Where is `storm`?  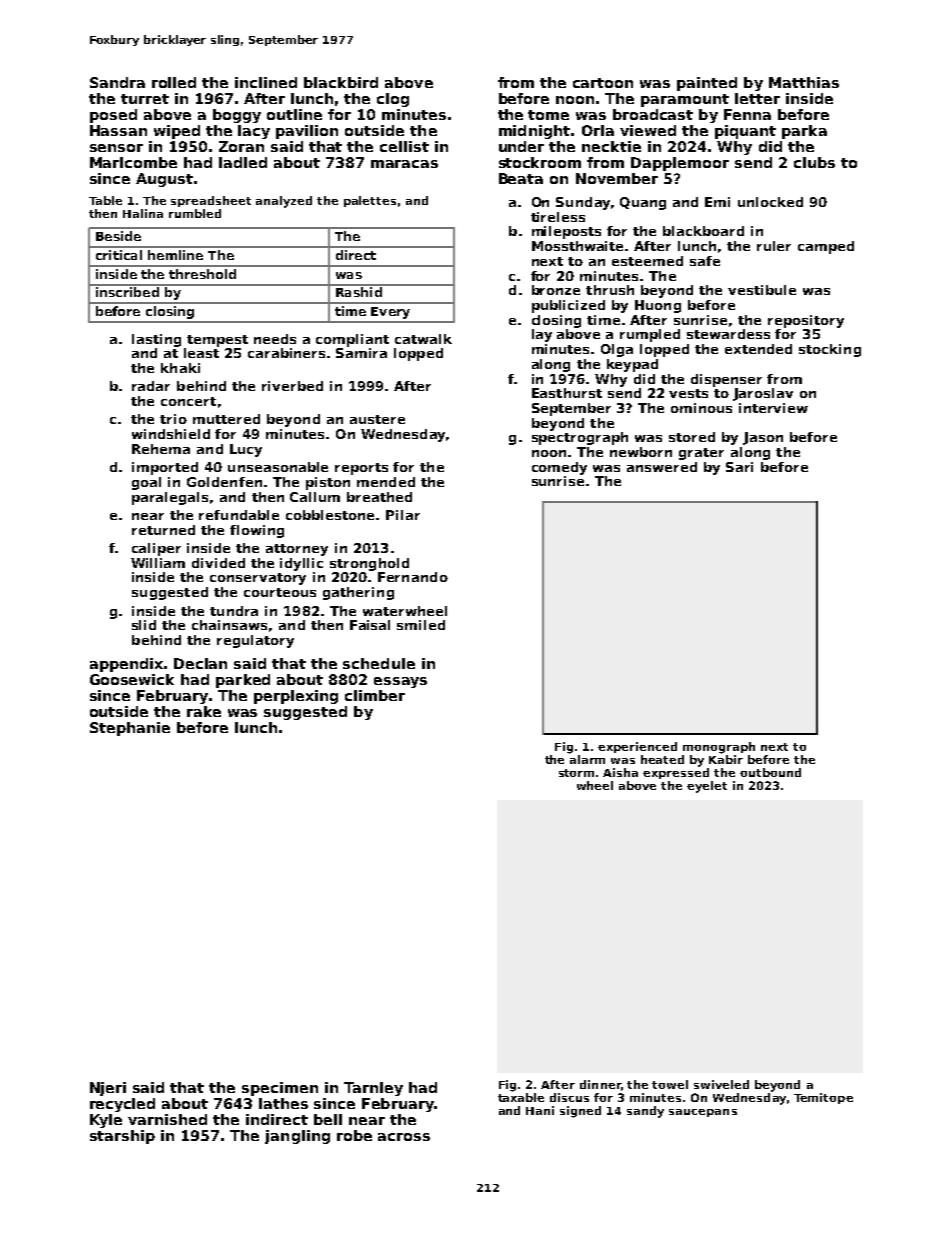 storm is located at coordinates (576, 773).
